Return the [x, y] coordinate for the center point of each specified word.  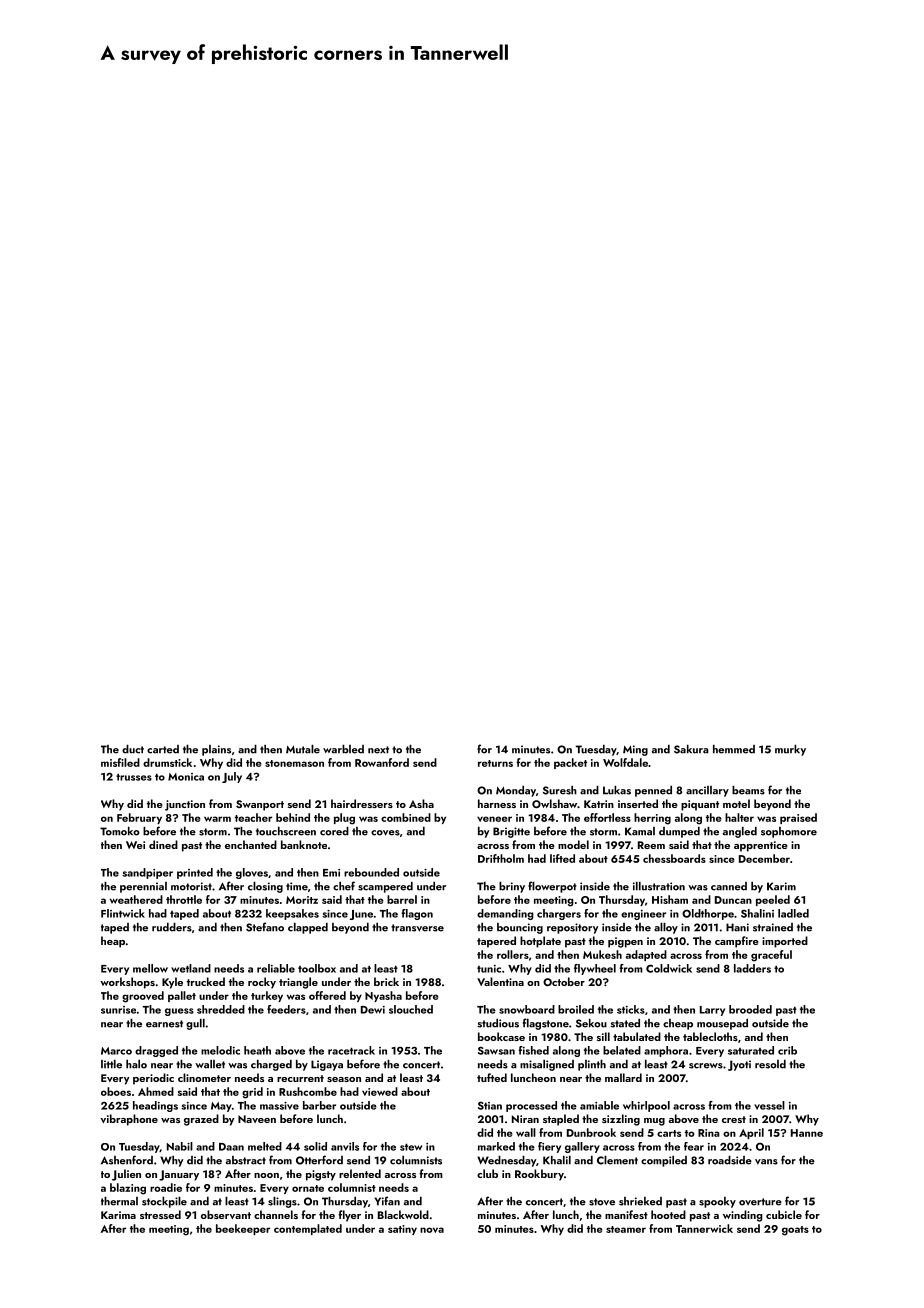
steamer [626, 1229]
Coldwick [669, 968]
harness [497, 803]
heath [257, 1050]
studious [498, 1023]
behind [293, 817]
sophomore [789, 832]
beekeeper [243, 1229]
